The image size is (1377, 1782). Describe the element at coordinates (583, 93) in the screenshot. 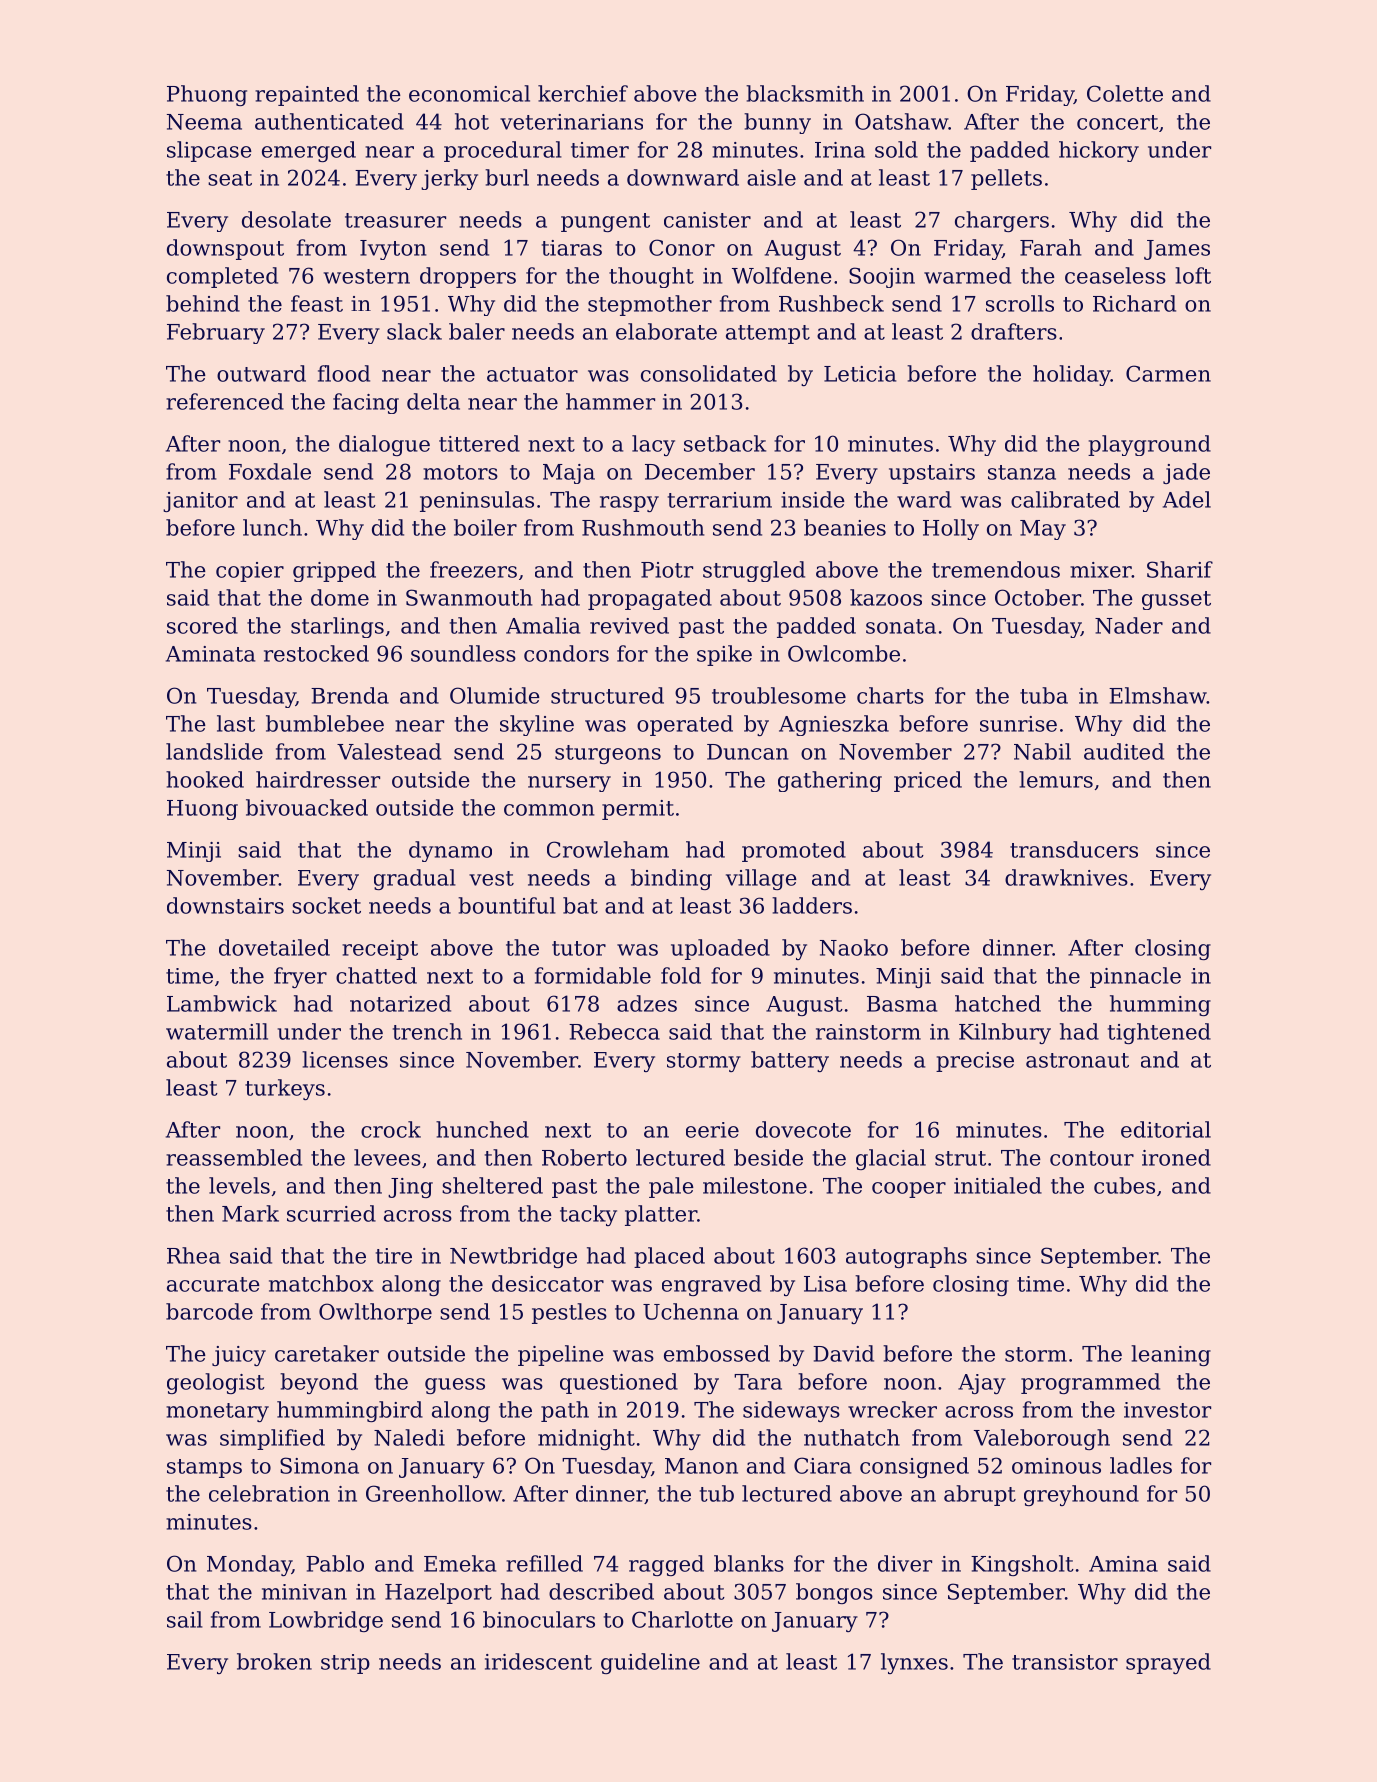

I see `kerchief` at that location.
